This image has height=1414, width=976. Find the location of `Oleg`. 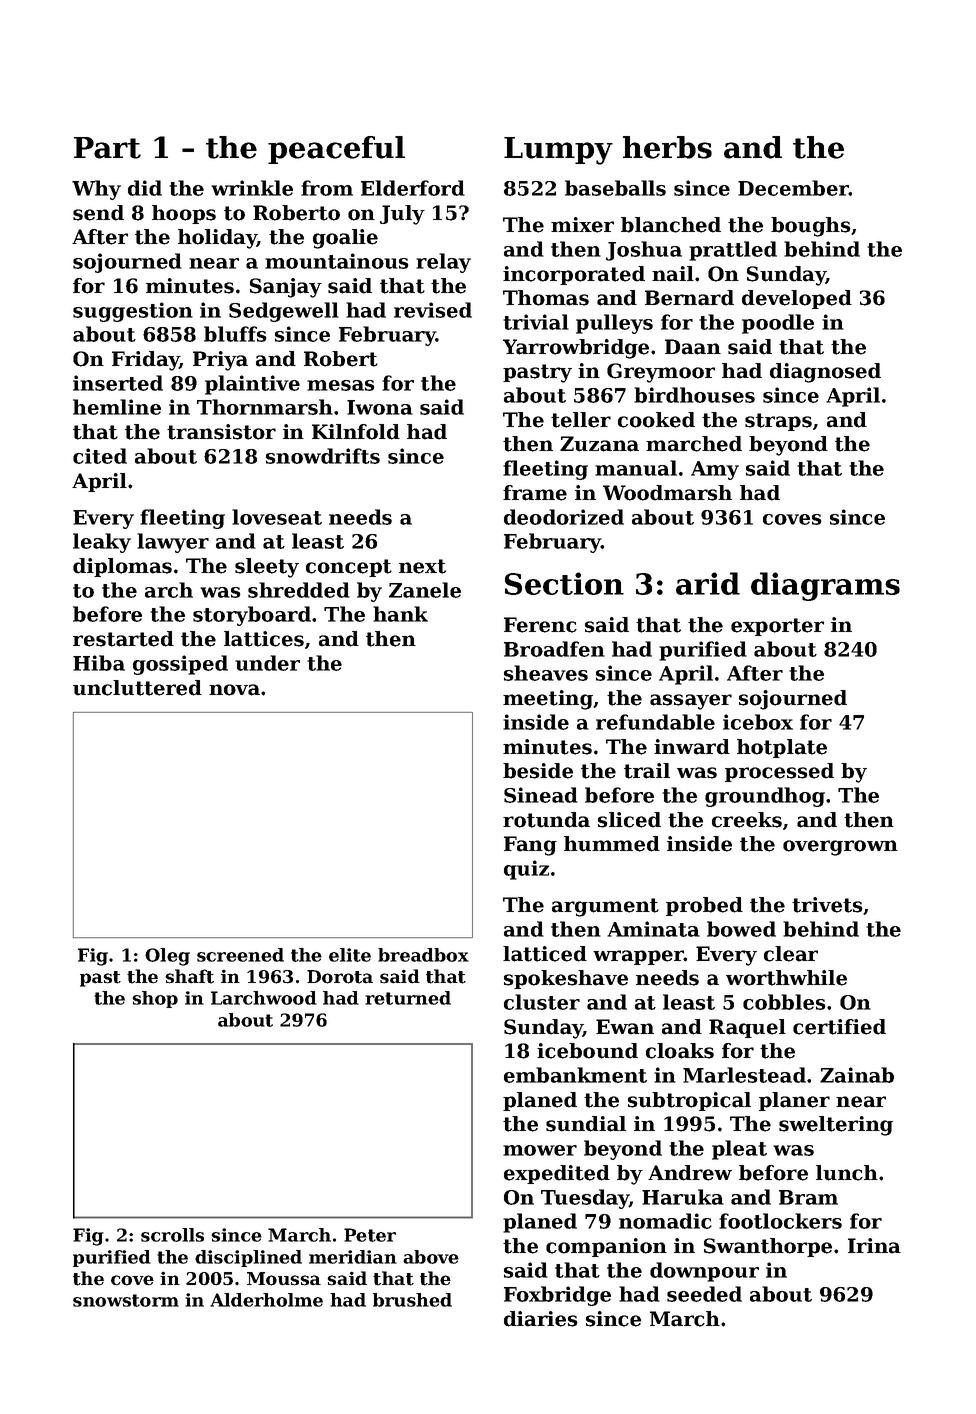

Oleg is located at coordinates (167, 957).
